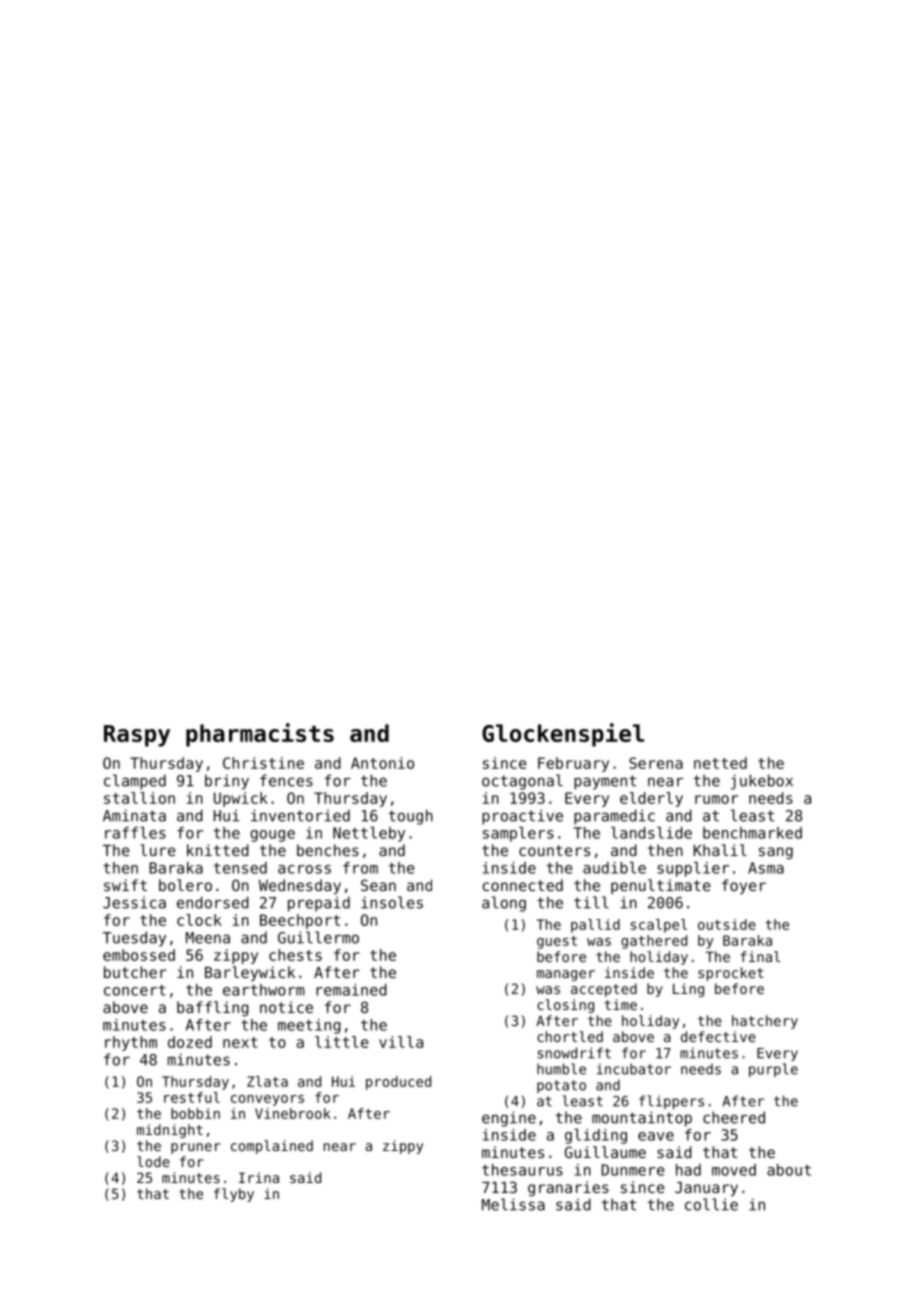 The height and width of the document is (1314, 924). I want to click on Glockenspiel, so click(563, 735).
